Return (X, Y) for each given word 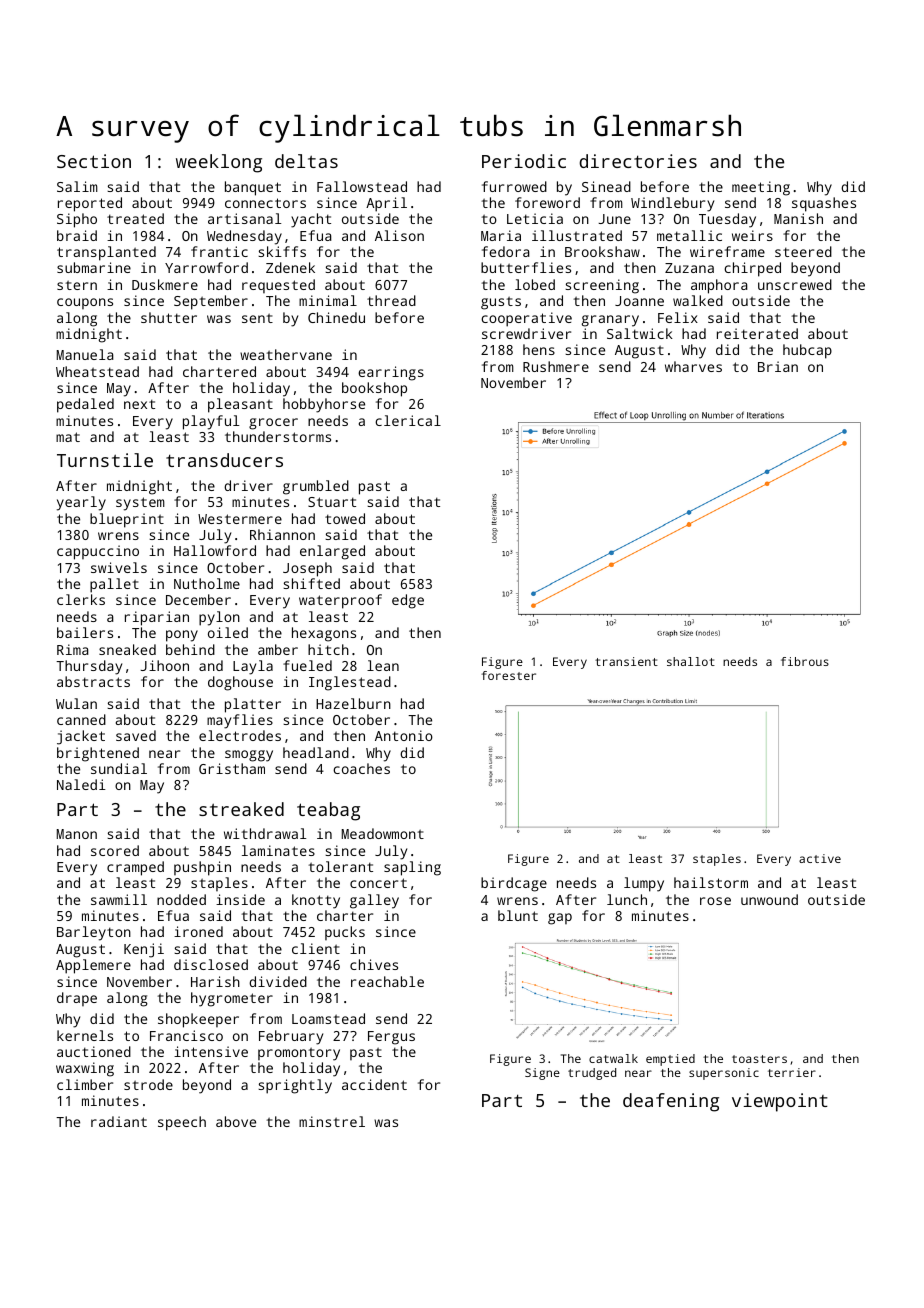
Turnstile (105, 460)
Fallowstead (362, 186)
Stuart (332, 502)
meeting (761, 188)
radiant (119, 1121)
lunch (627, 899)
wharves (693, 366)
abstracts (93, 681)
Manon (77, 834)
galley (374, 901)
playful (211, 422)
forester (508, 675)
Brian (778, 366)
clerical (408, 420)
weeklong (219, 163)
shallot (691, 661)
